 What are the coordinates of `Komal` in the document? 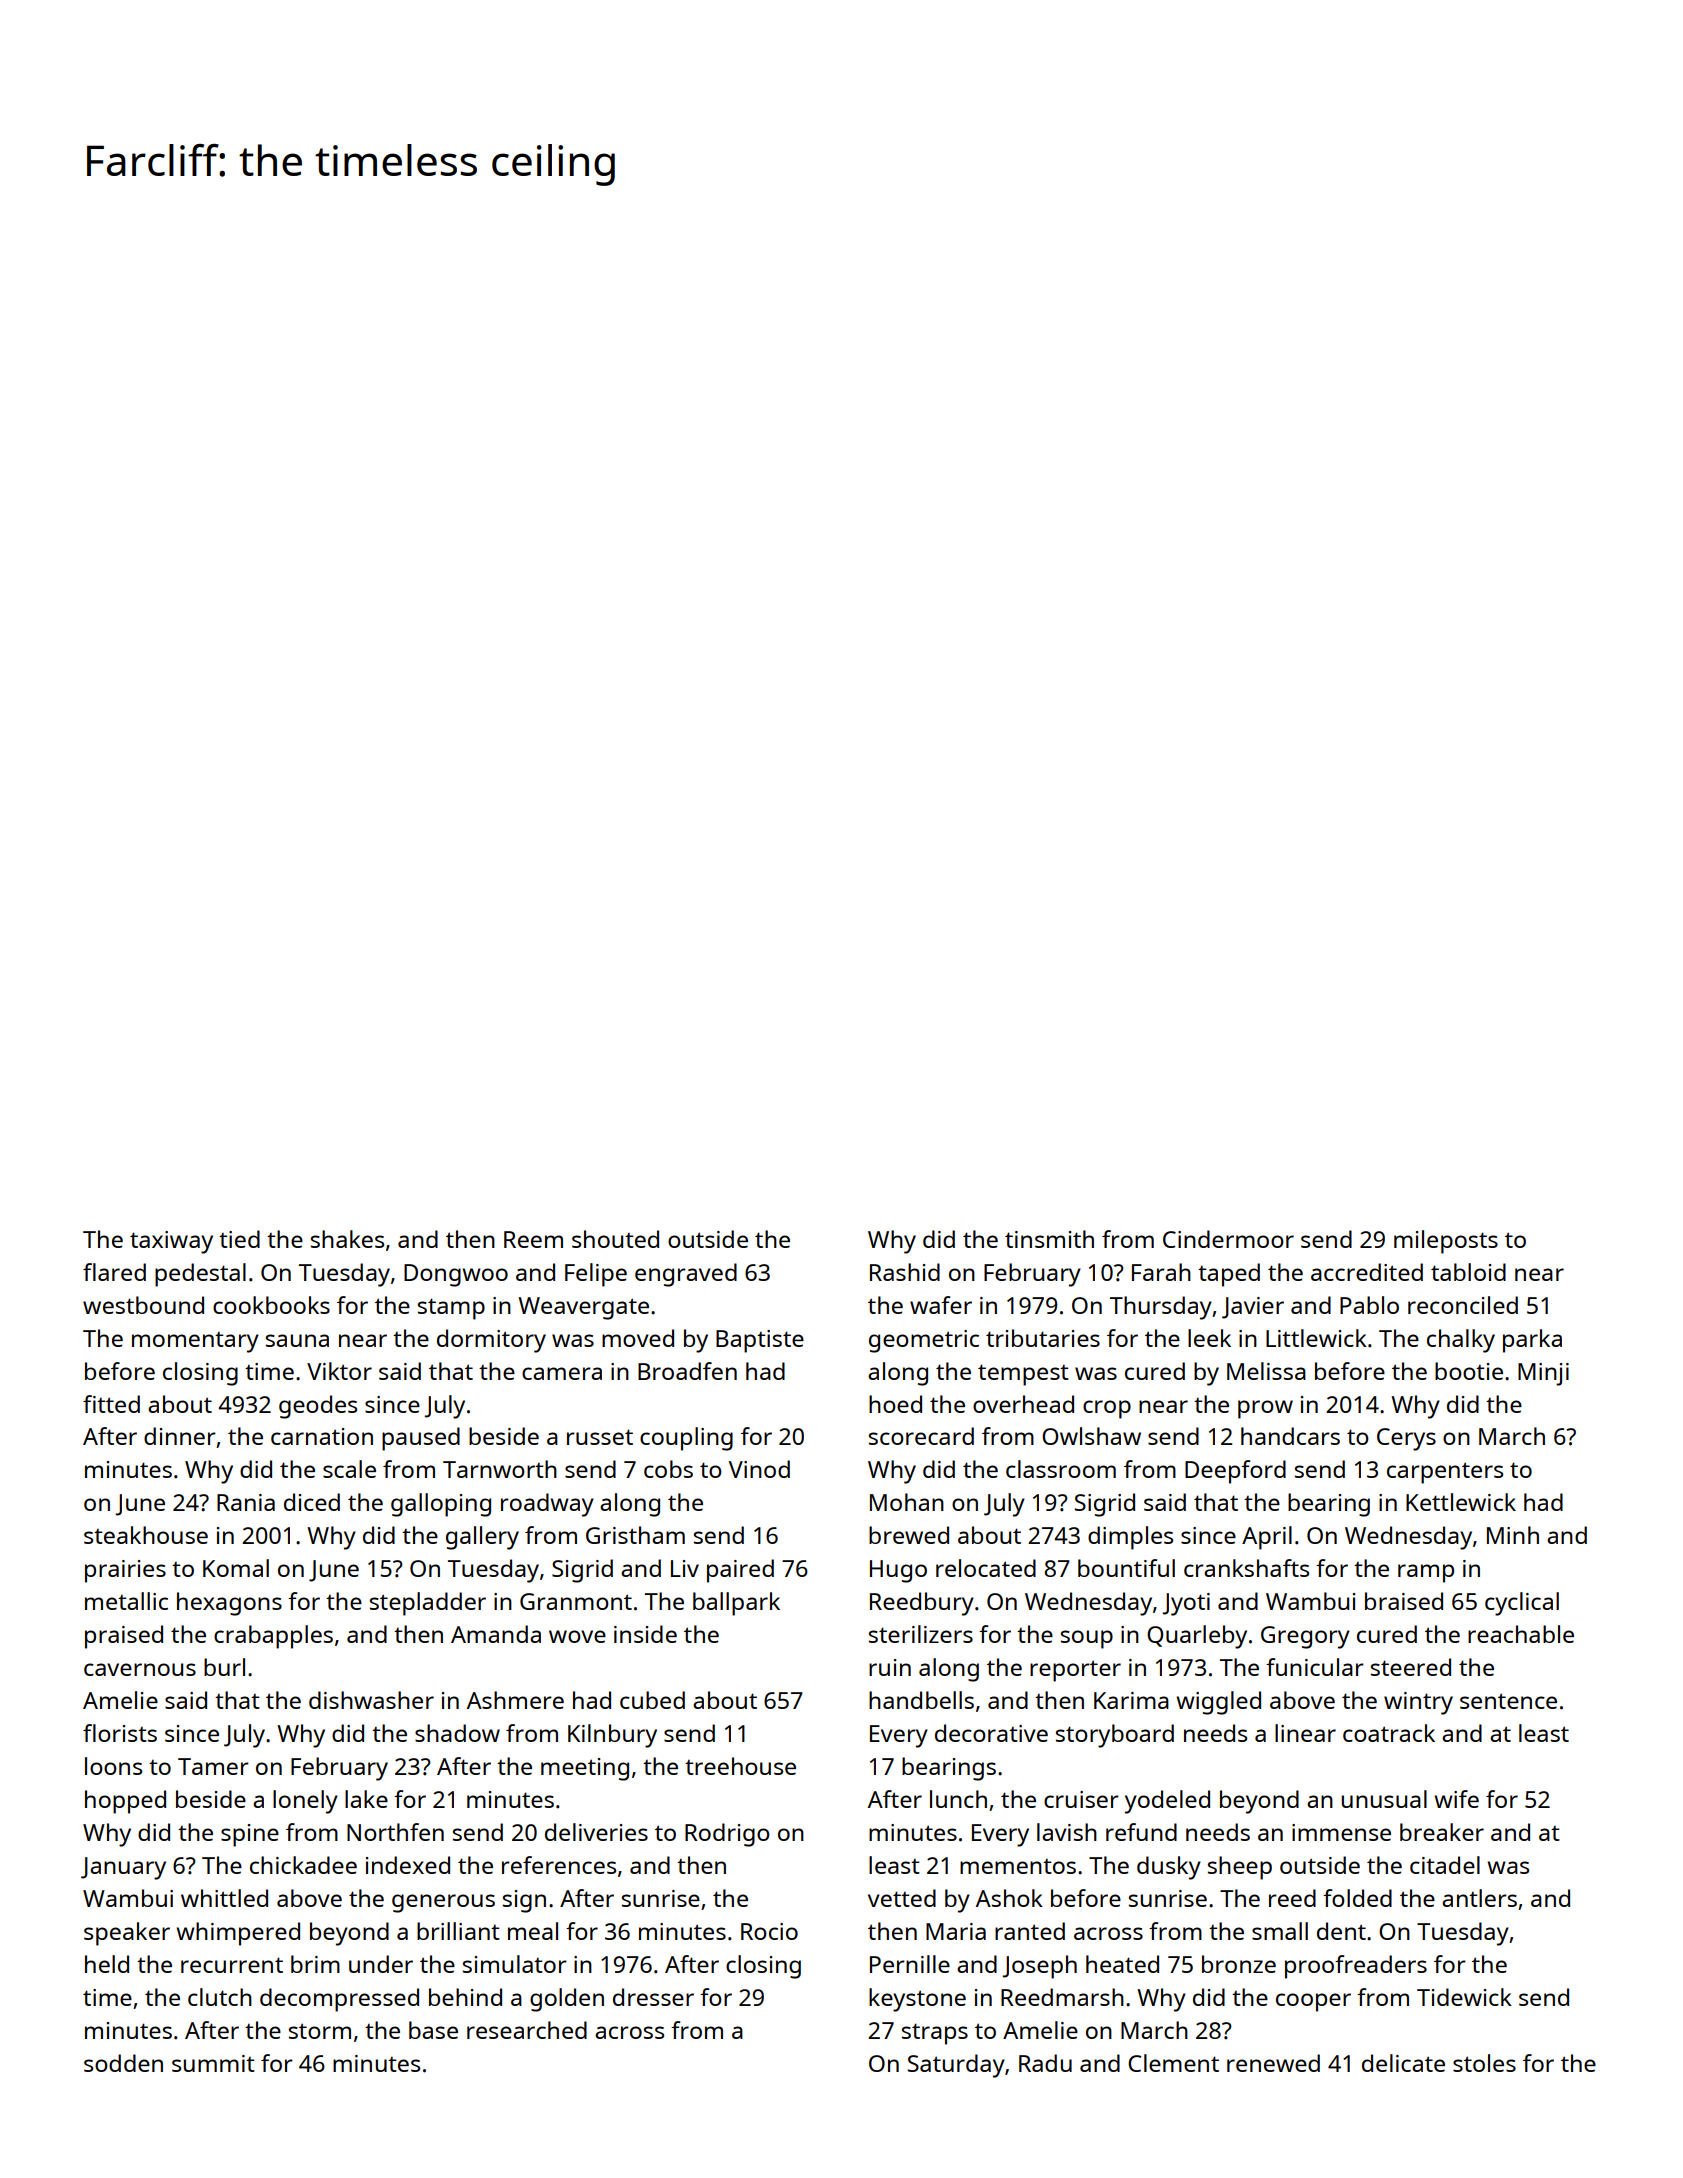 It's located at (236, 1568).
